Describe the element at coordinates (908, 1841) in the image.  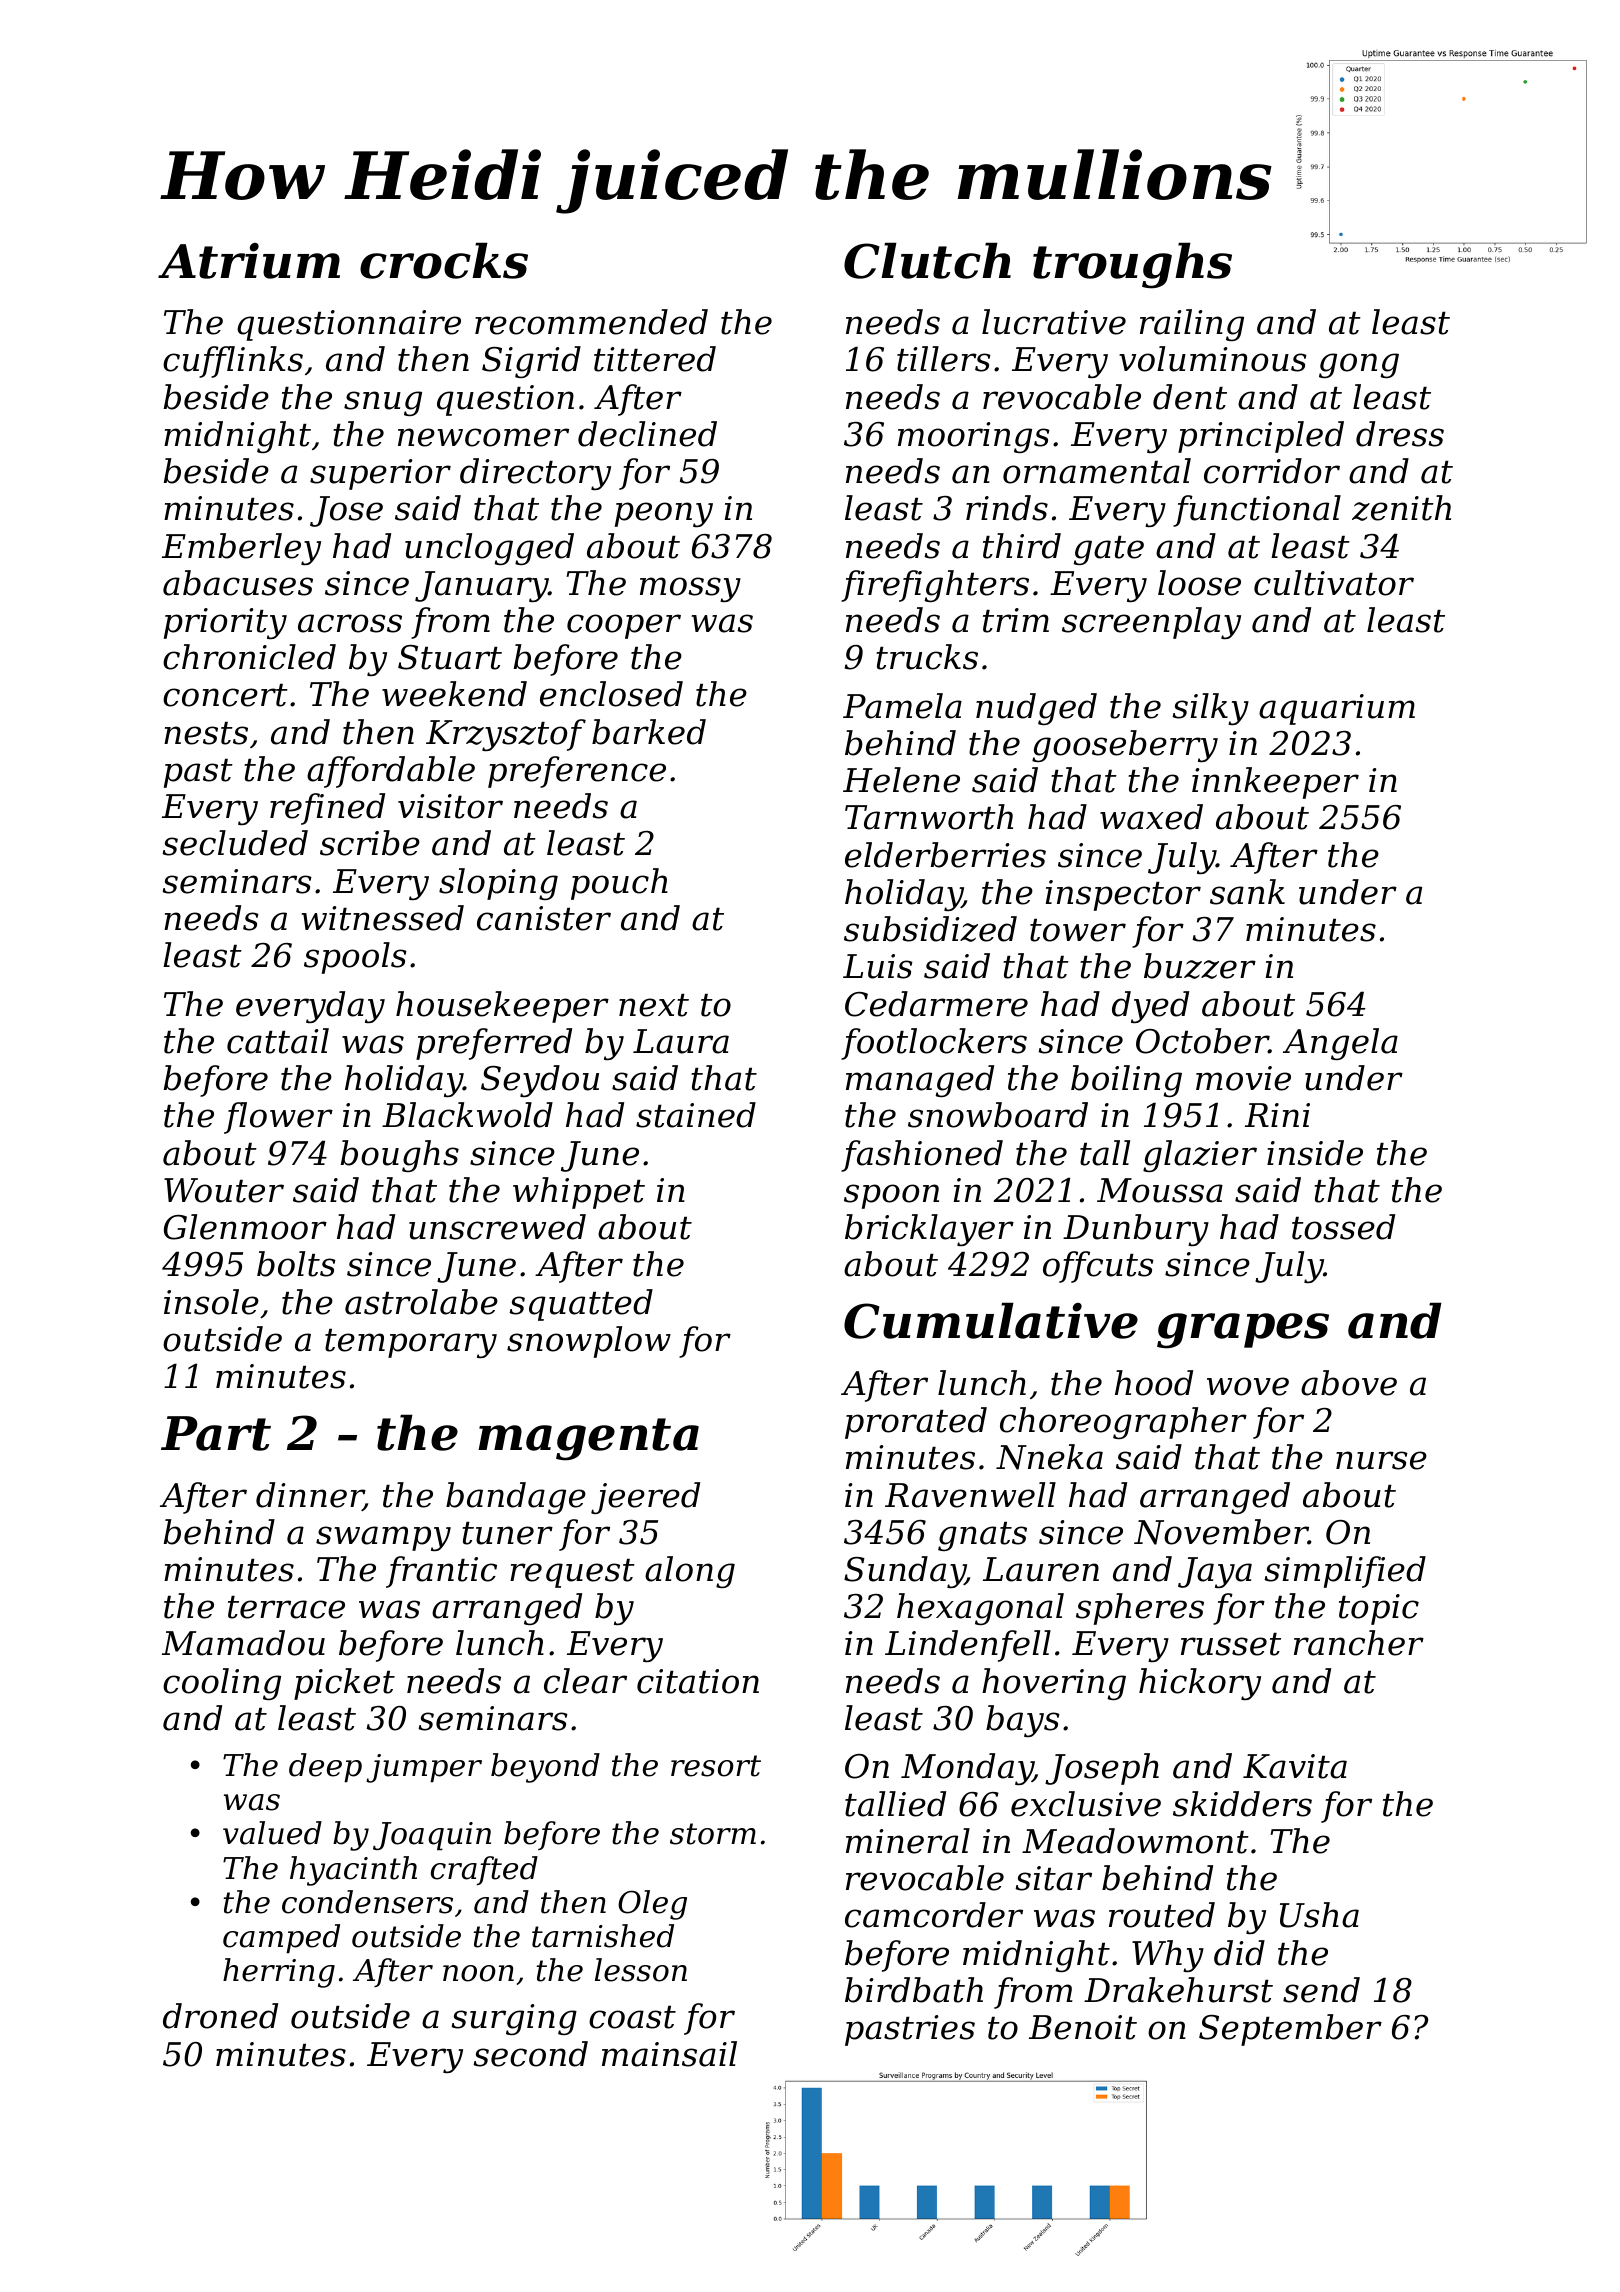
I see `mineral` at that location.
